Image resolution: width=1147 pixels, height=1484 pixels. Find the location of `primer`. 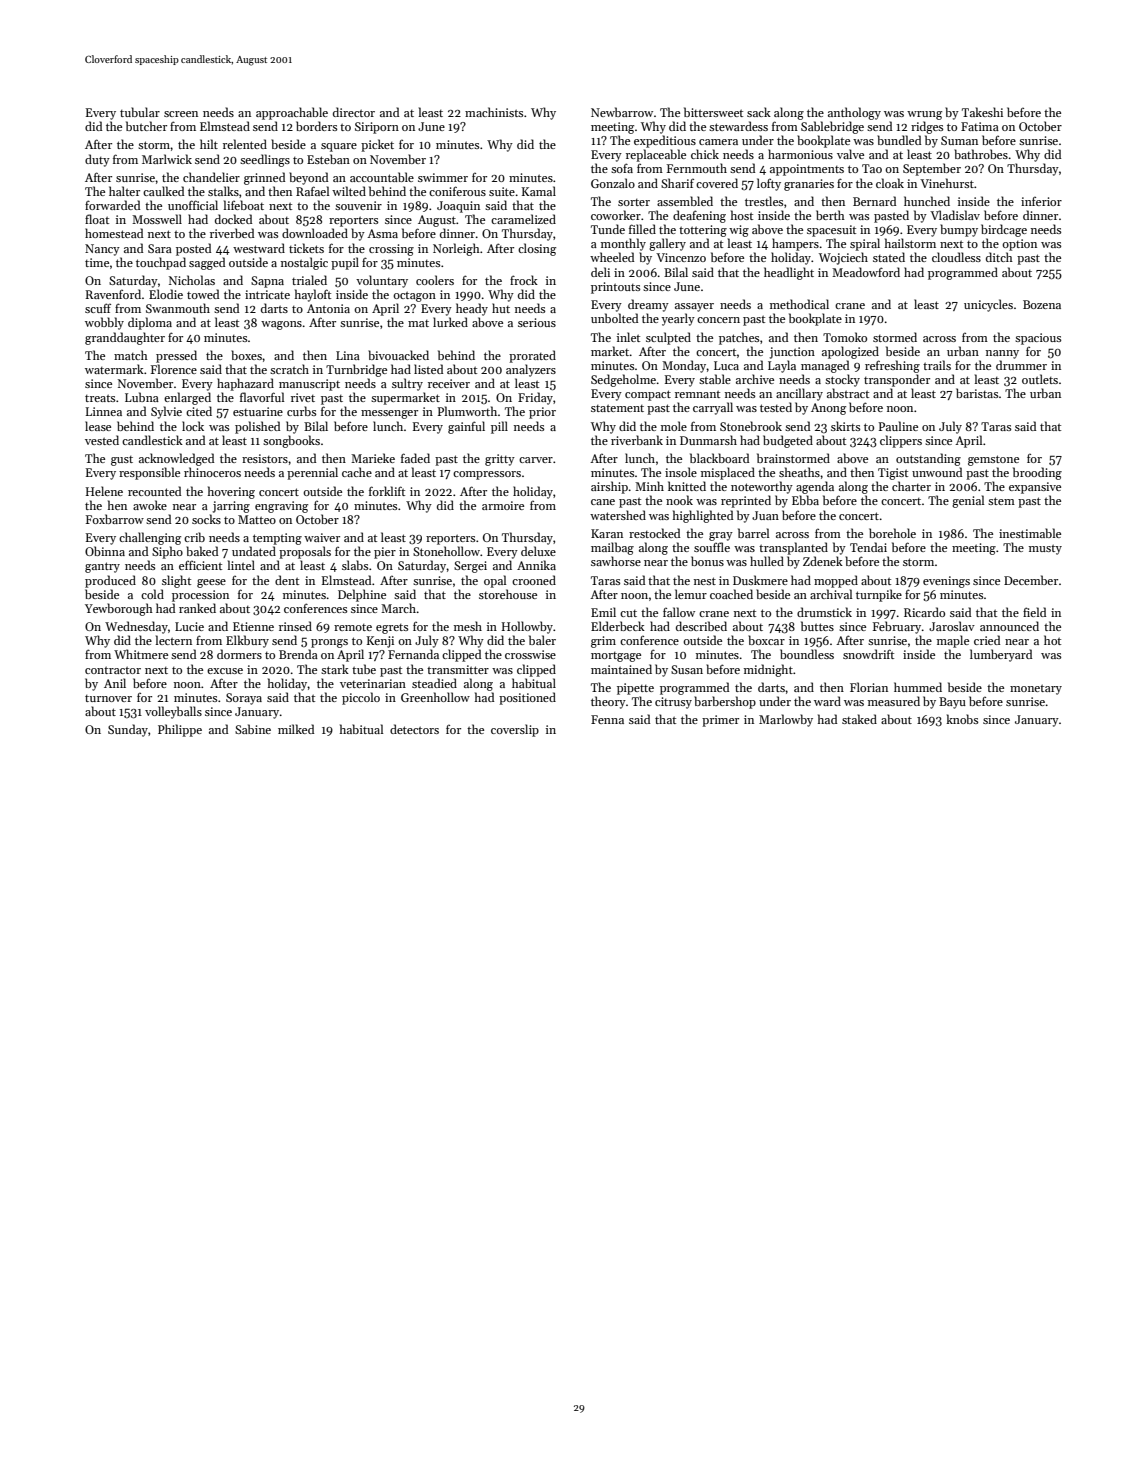

primer is located at coordinates (720, 721).
